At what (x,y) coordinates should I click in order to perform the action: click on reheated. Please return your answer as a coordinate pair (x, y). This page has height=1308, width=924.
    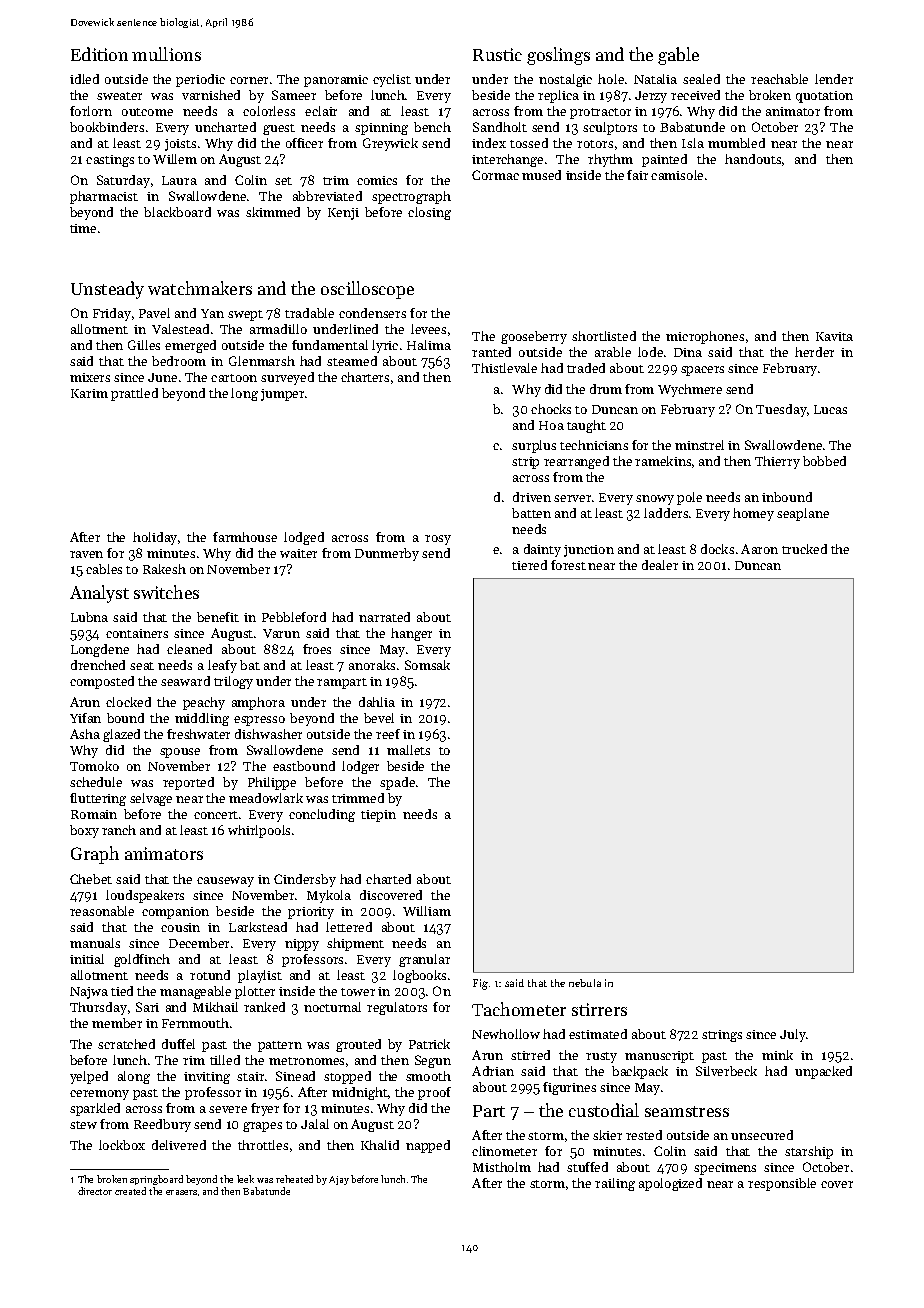
    Looking at the image, I should click on (294, 1179).
